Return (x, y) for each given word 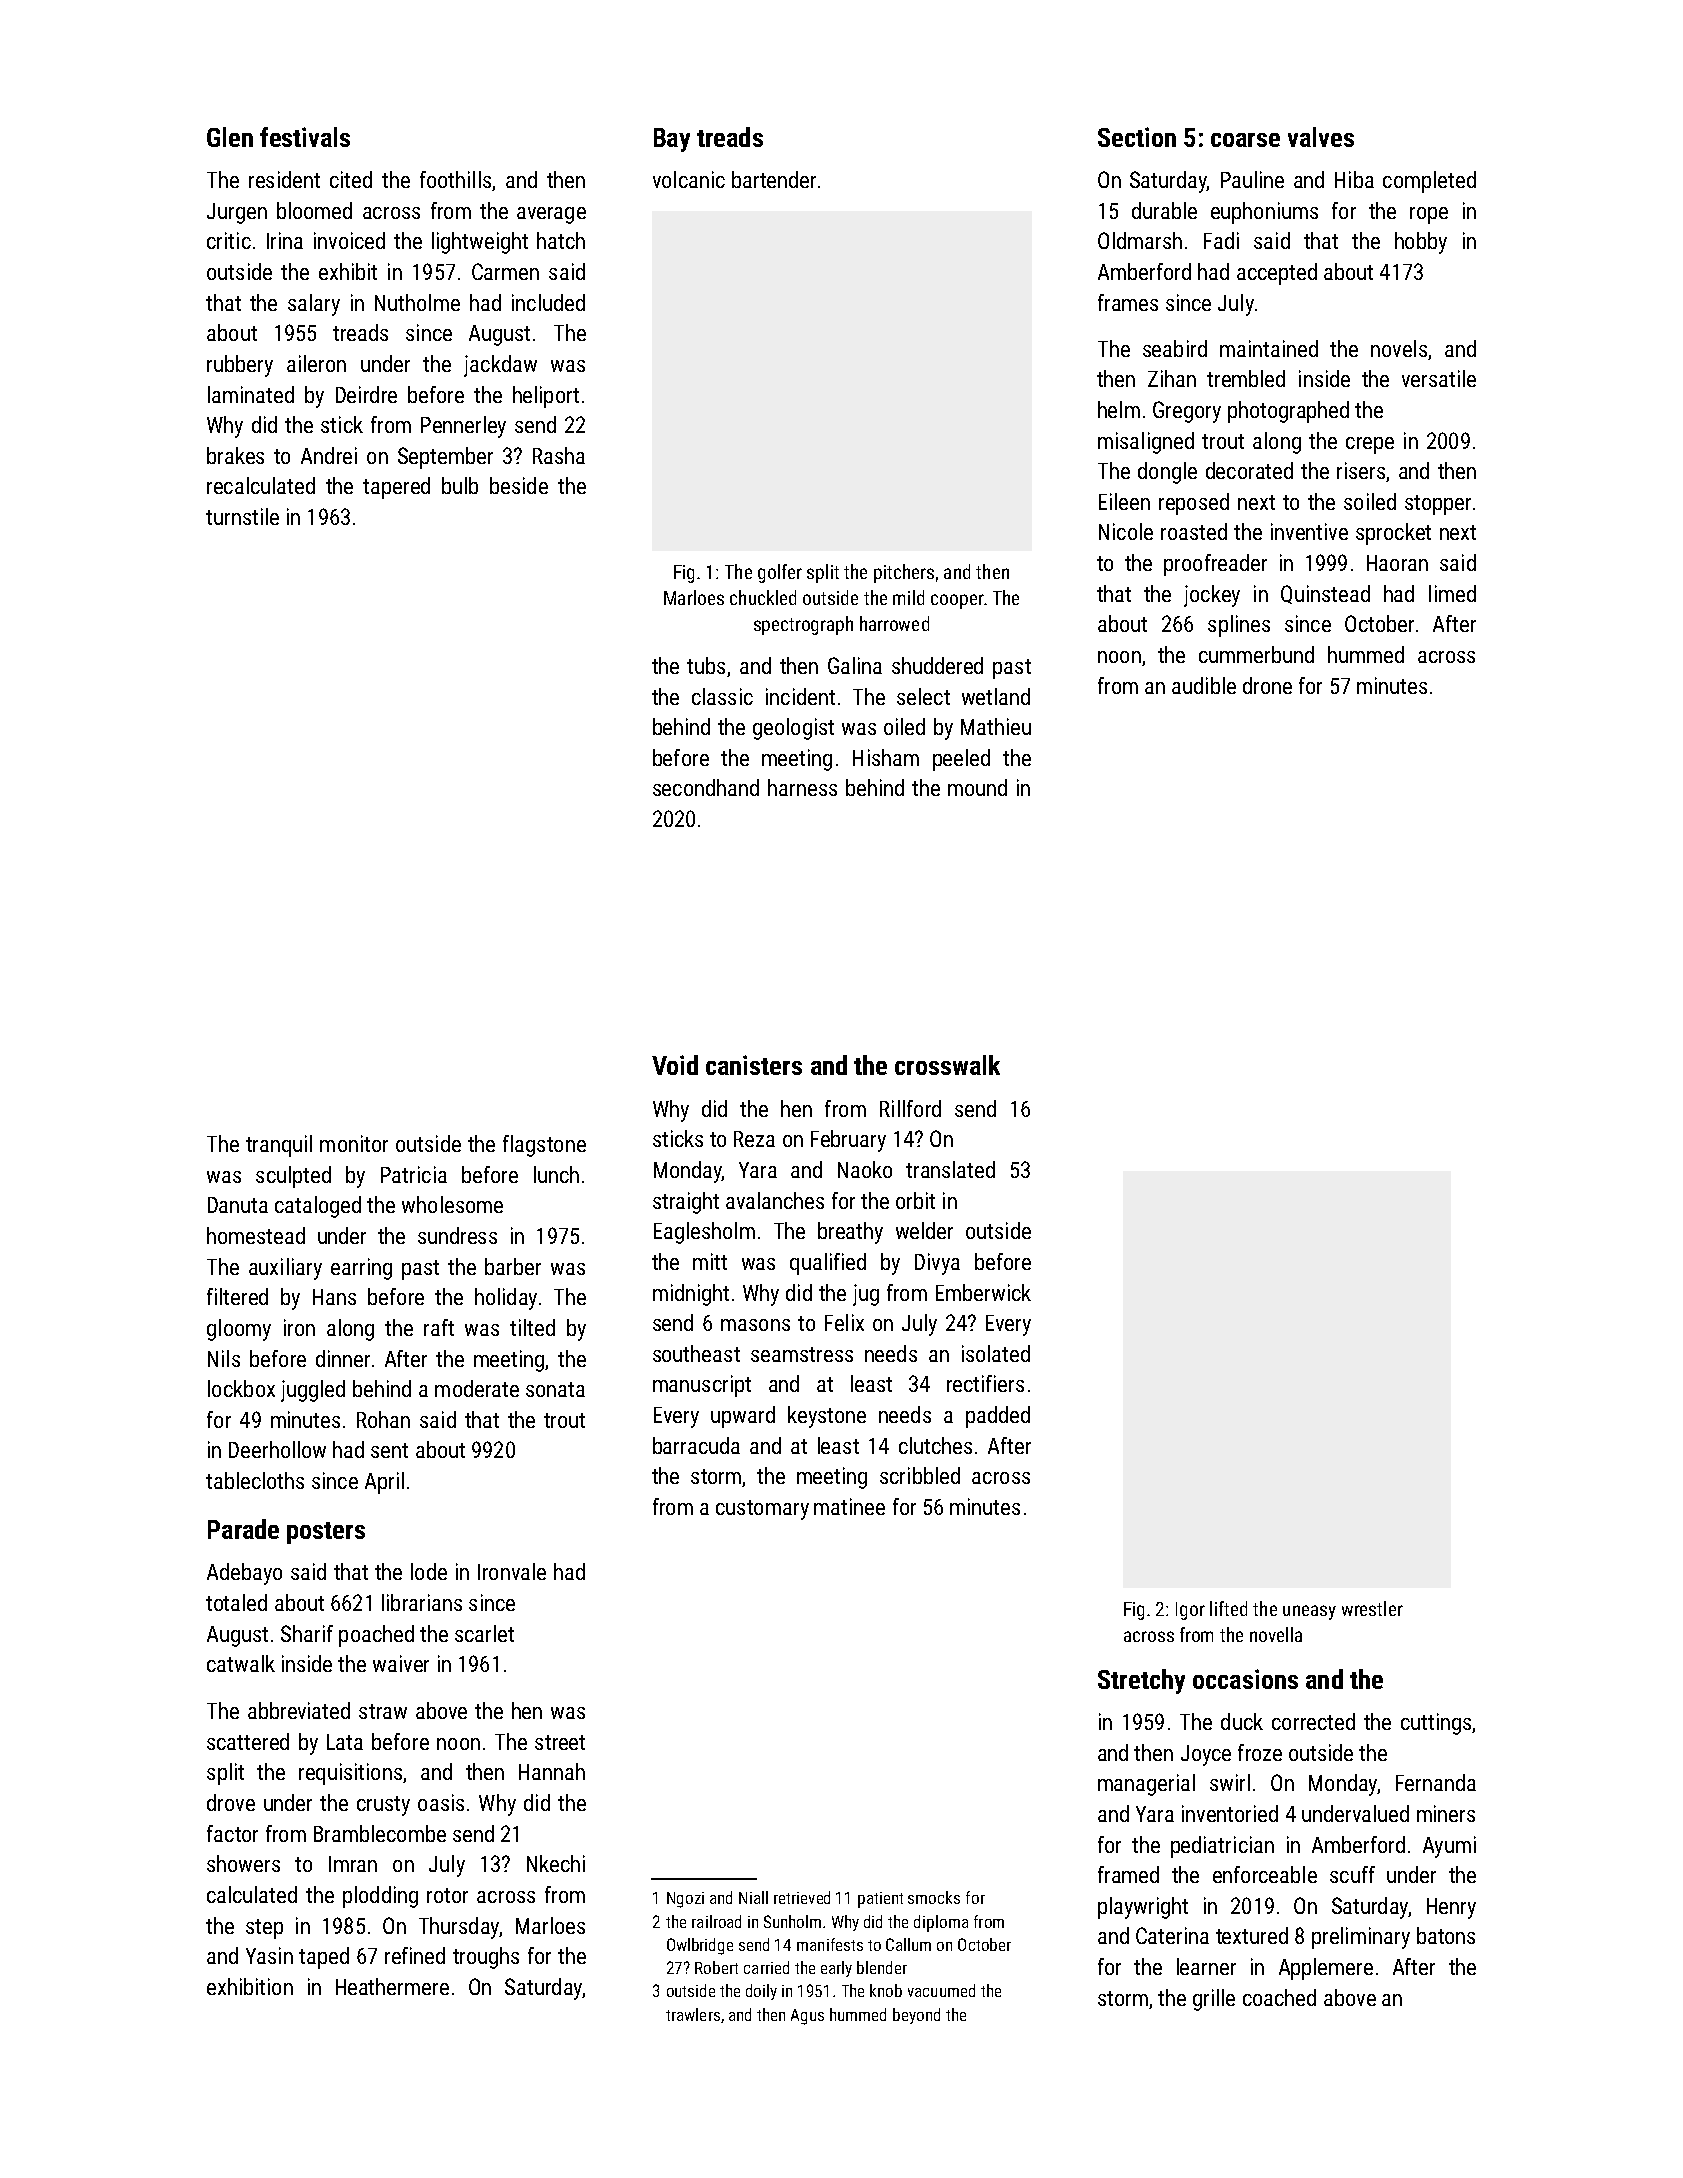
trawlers (693, 2014)
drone (1267, 685)
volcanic (689, 179)
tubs (706, 665)
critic (229, 240)
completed (1429, 182)
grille (1214, 2000)
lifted (1228, 1608)
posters (326, 1533)
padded (998, 1417)
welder (924, 1230)
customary (762, 1510)
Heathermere (392, 1986)
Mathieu (996, 726)
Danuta (238, 1205)
